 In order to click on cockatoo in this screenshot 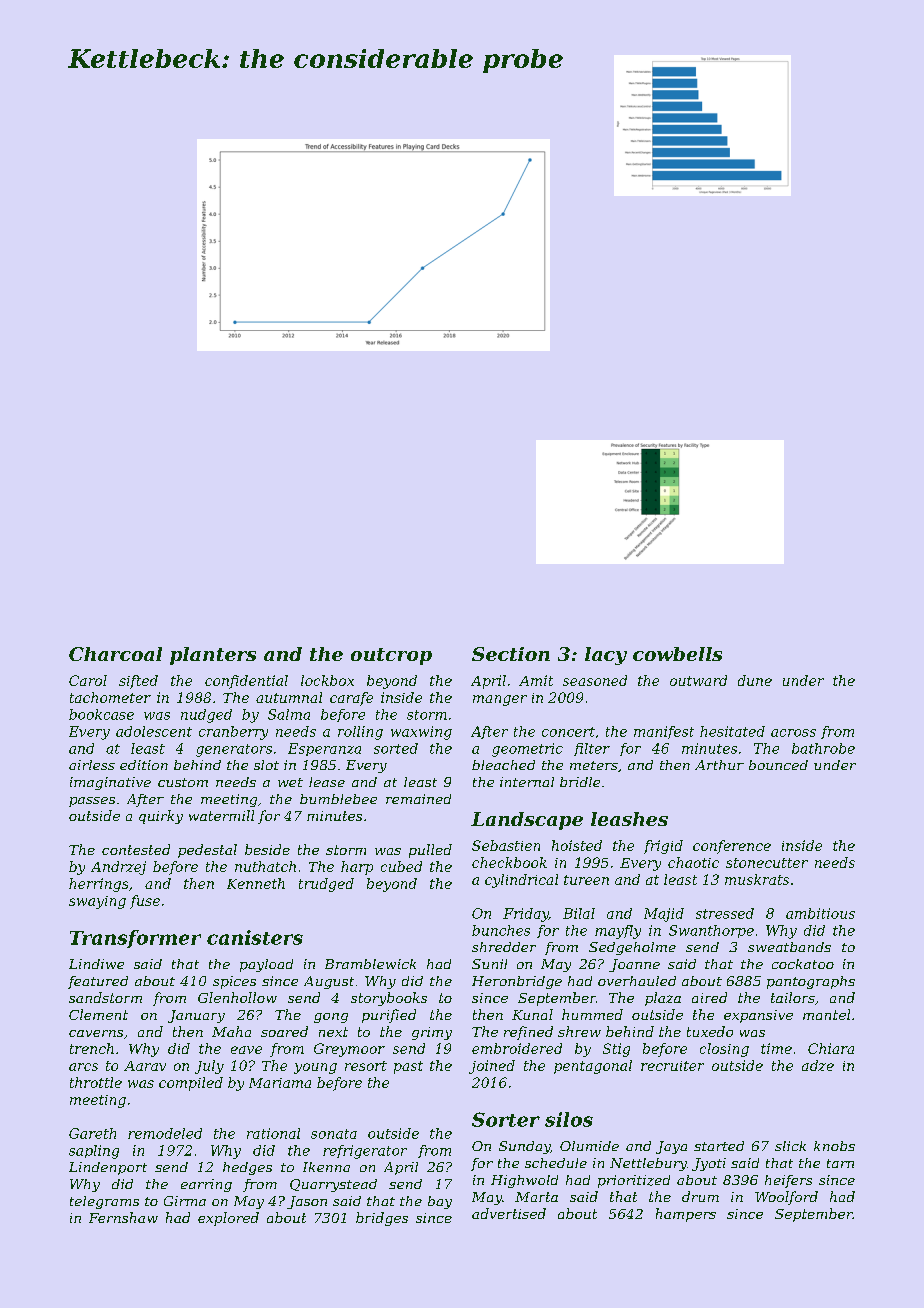, I will do `click(803, 964)`.
